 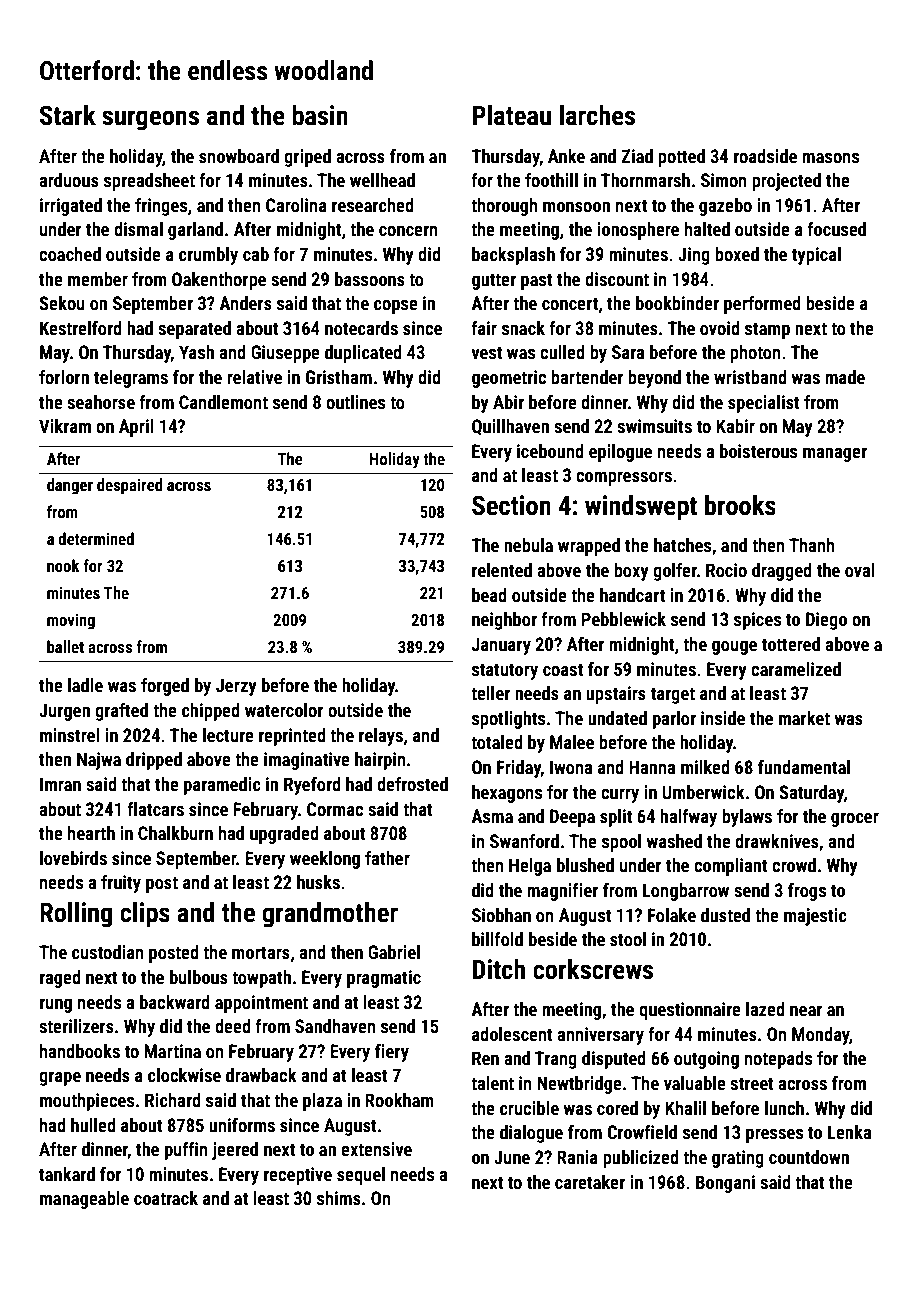 I want to click on pragmatic, so click(x=384, y=979).
